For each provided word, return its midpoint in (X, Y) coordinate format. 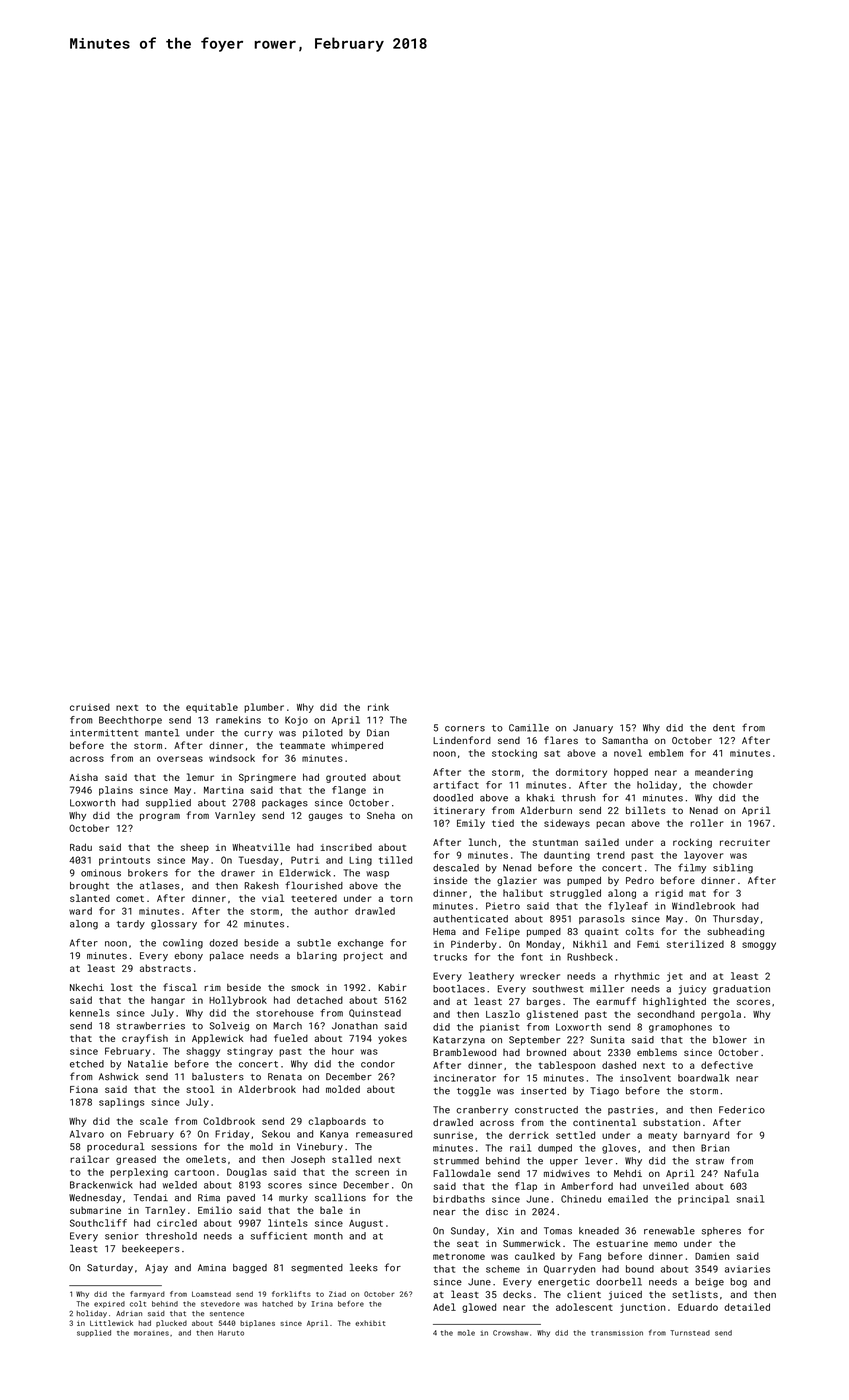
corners (465, 729)
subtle (314, 943)
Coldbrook (229, 1121)
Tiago (604, 1092)
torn (401, 898)
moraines (151, 1333)
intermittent (104, 733)
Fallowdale (462, 1173)
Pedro (640, 880)
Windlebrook (703, 906)
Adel (444, 1307)
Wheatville (261, 847)
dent (724, 728)
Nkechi (87, 987)
